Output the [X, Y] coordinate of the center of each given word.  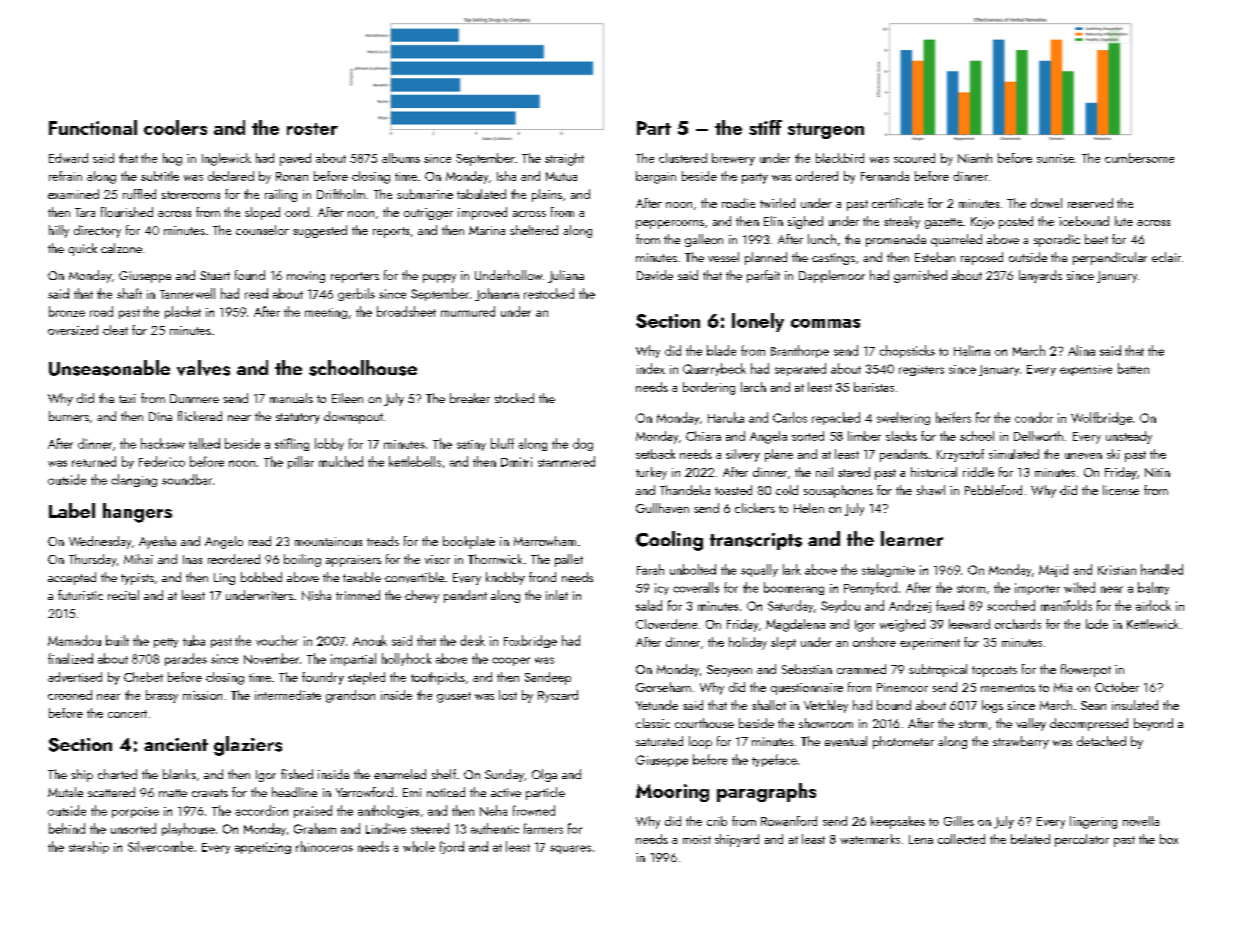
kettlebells [415, 461]
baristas [874, 387]
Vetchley [826, 706]
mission [202, 695]
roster [312, 129]
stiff [765, 127]
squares [570, 849]
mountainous [328, 541]
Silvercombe [160, 846]
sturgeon [826, 131]
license [1121, 490]
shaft [129, 293]
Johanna [497, 294]
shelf [444, 774]
